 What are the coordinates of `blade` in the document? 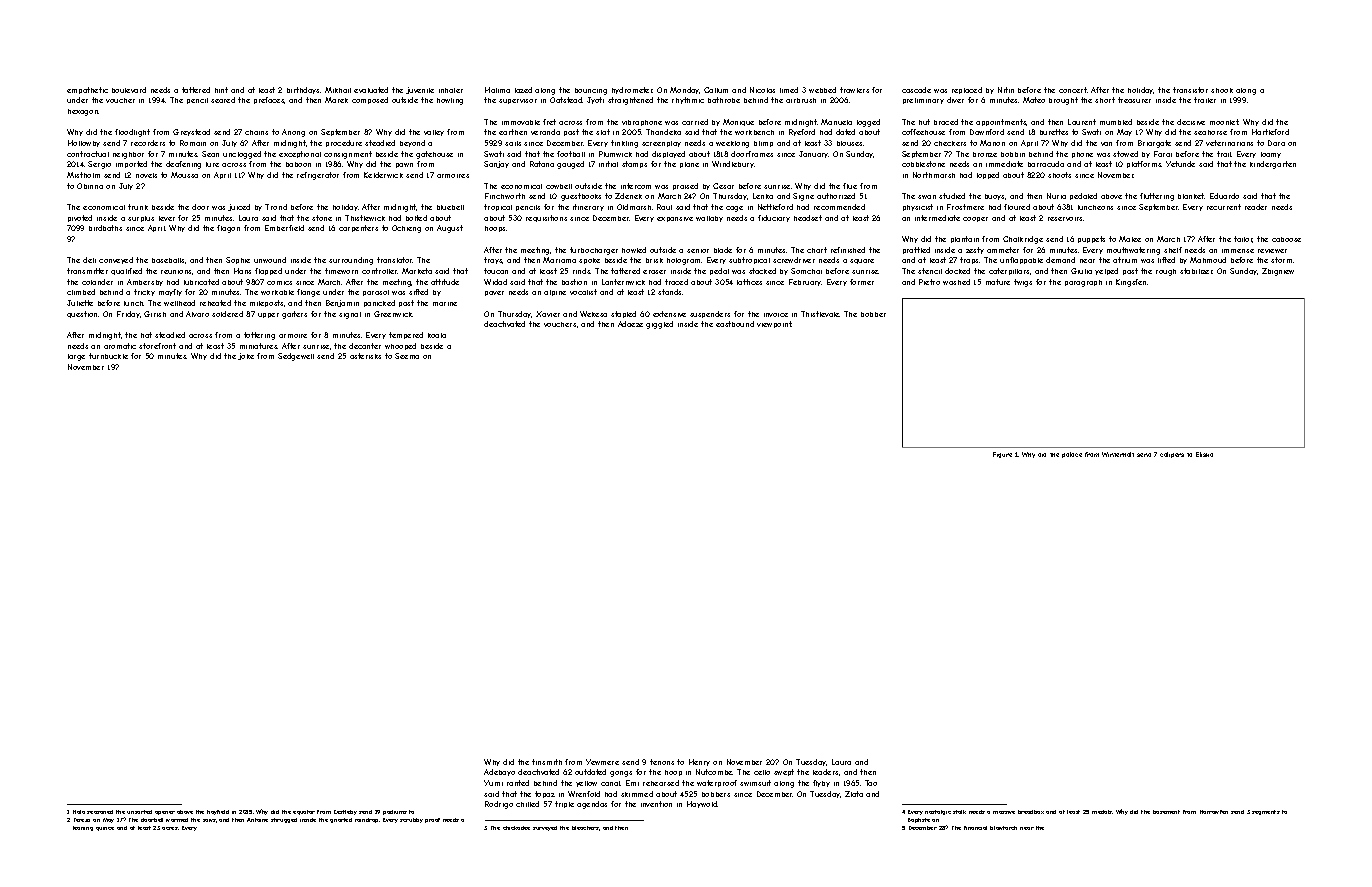 It's located at (723, 250).
